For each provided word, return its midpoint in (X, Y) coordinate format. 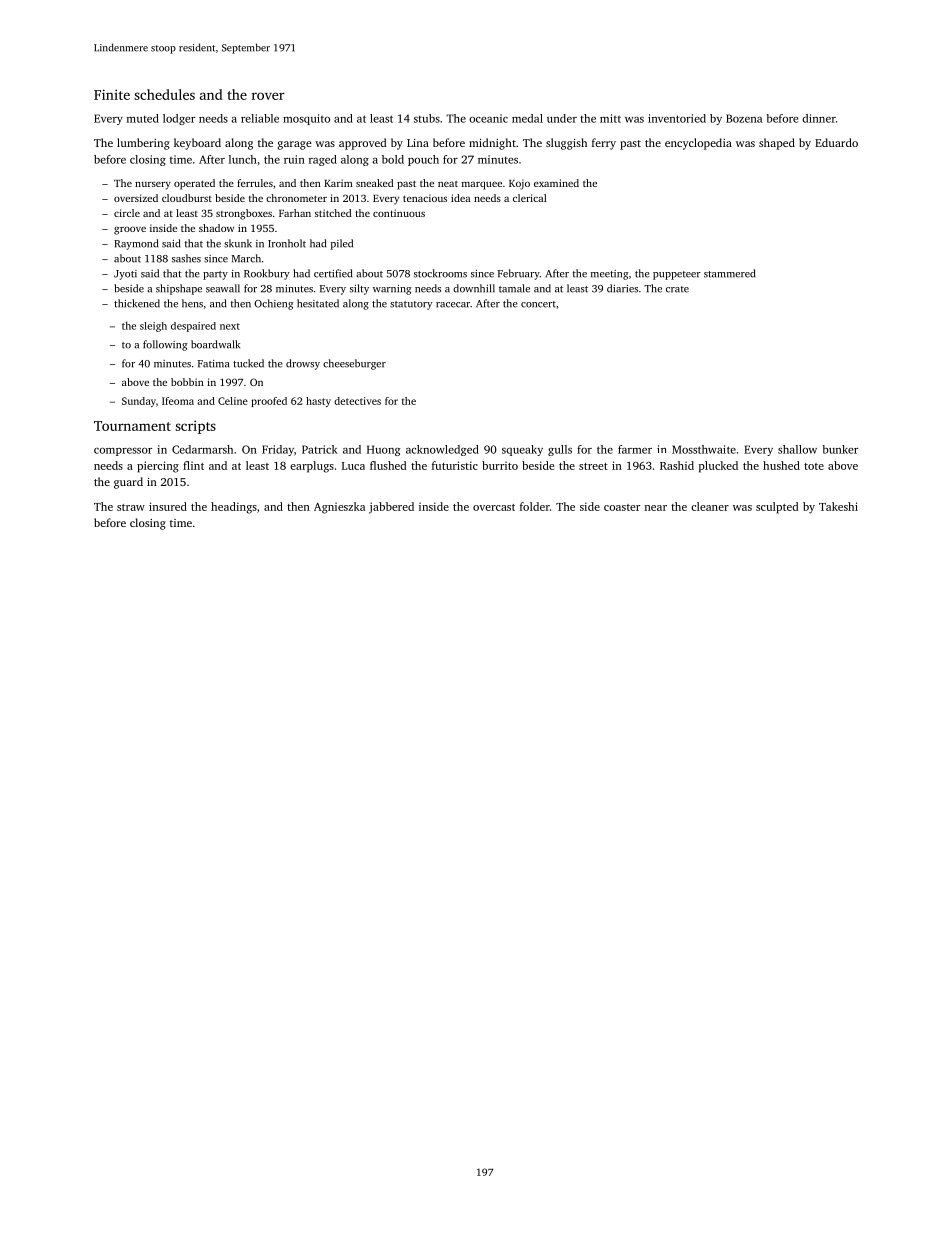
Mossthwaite (704, 449)
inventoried (677, 118)
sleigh (153, 327)
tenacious (425, 198)
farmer (635, 449)
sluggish (566, 144)
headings (234, 508)
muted (143, 118)
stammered (730, 273)
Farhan (295, 213)
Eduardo (836, 142)
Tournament (132, 426)
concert (538, 304)
